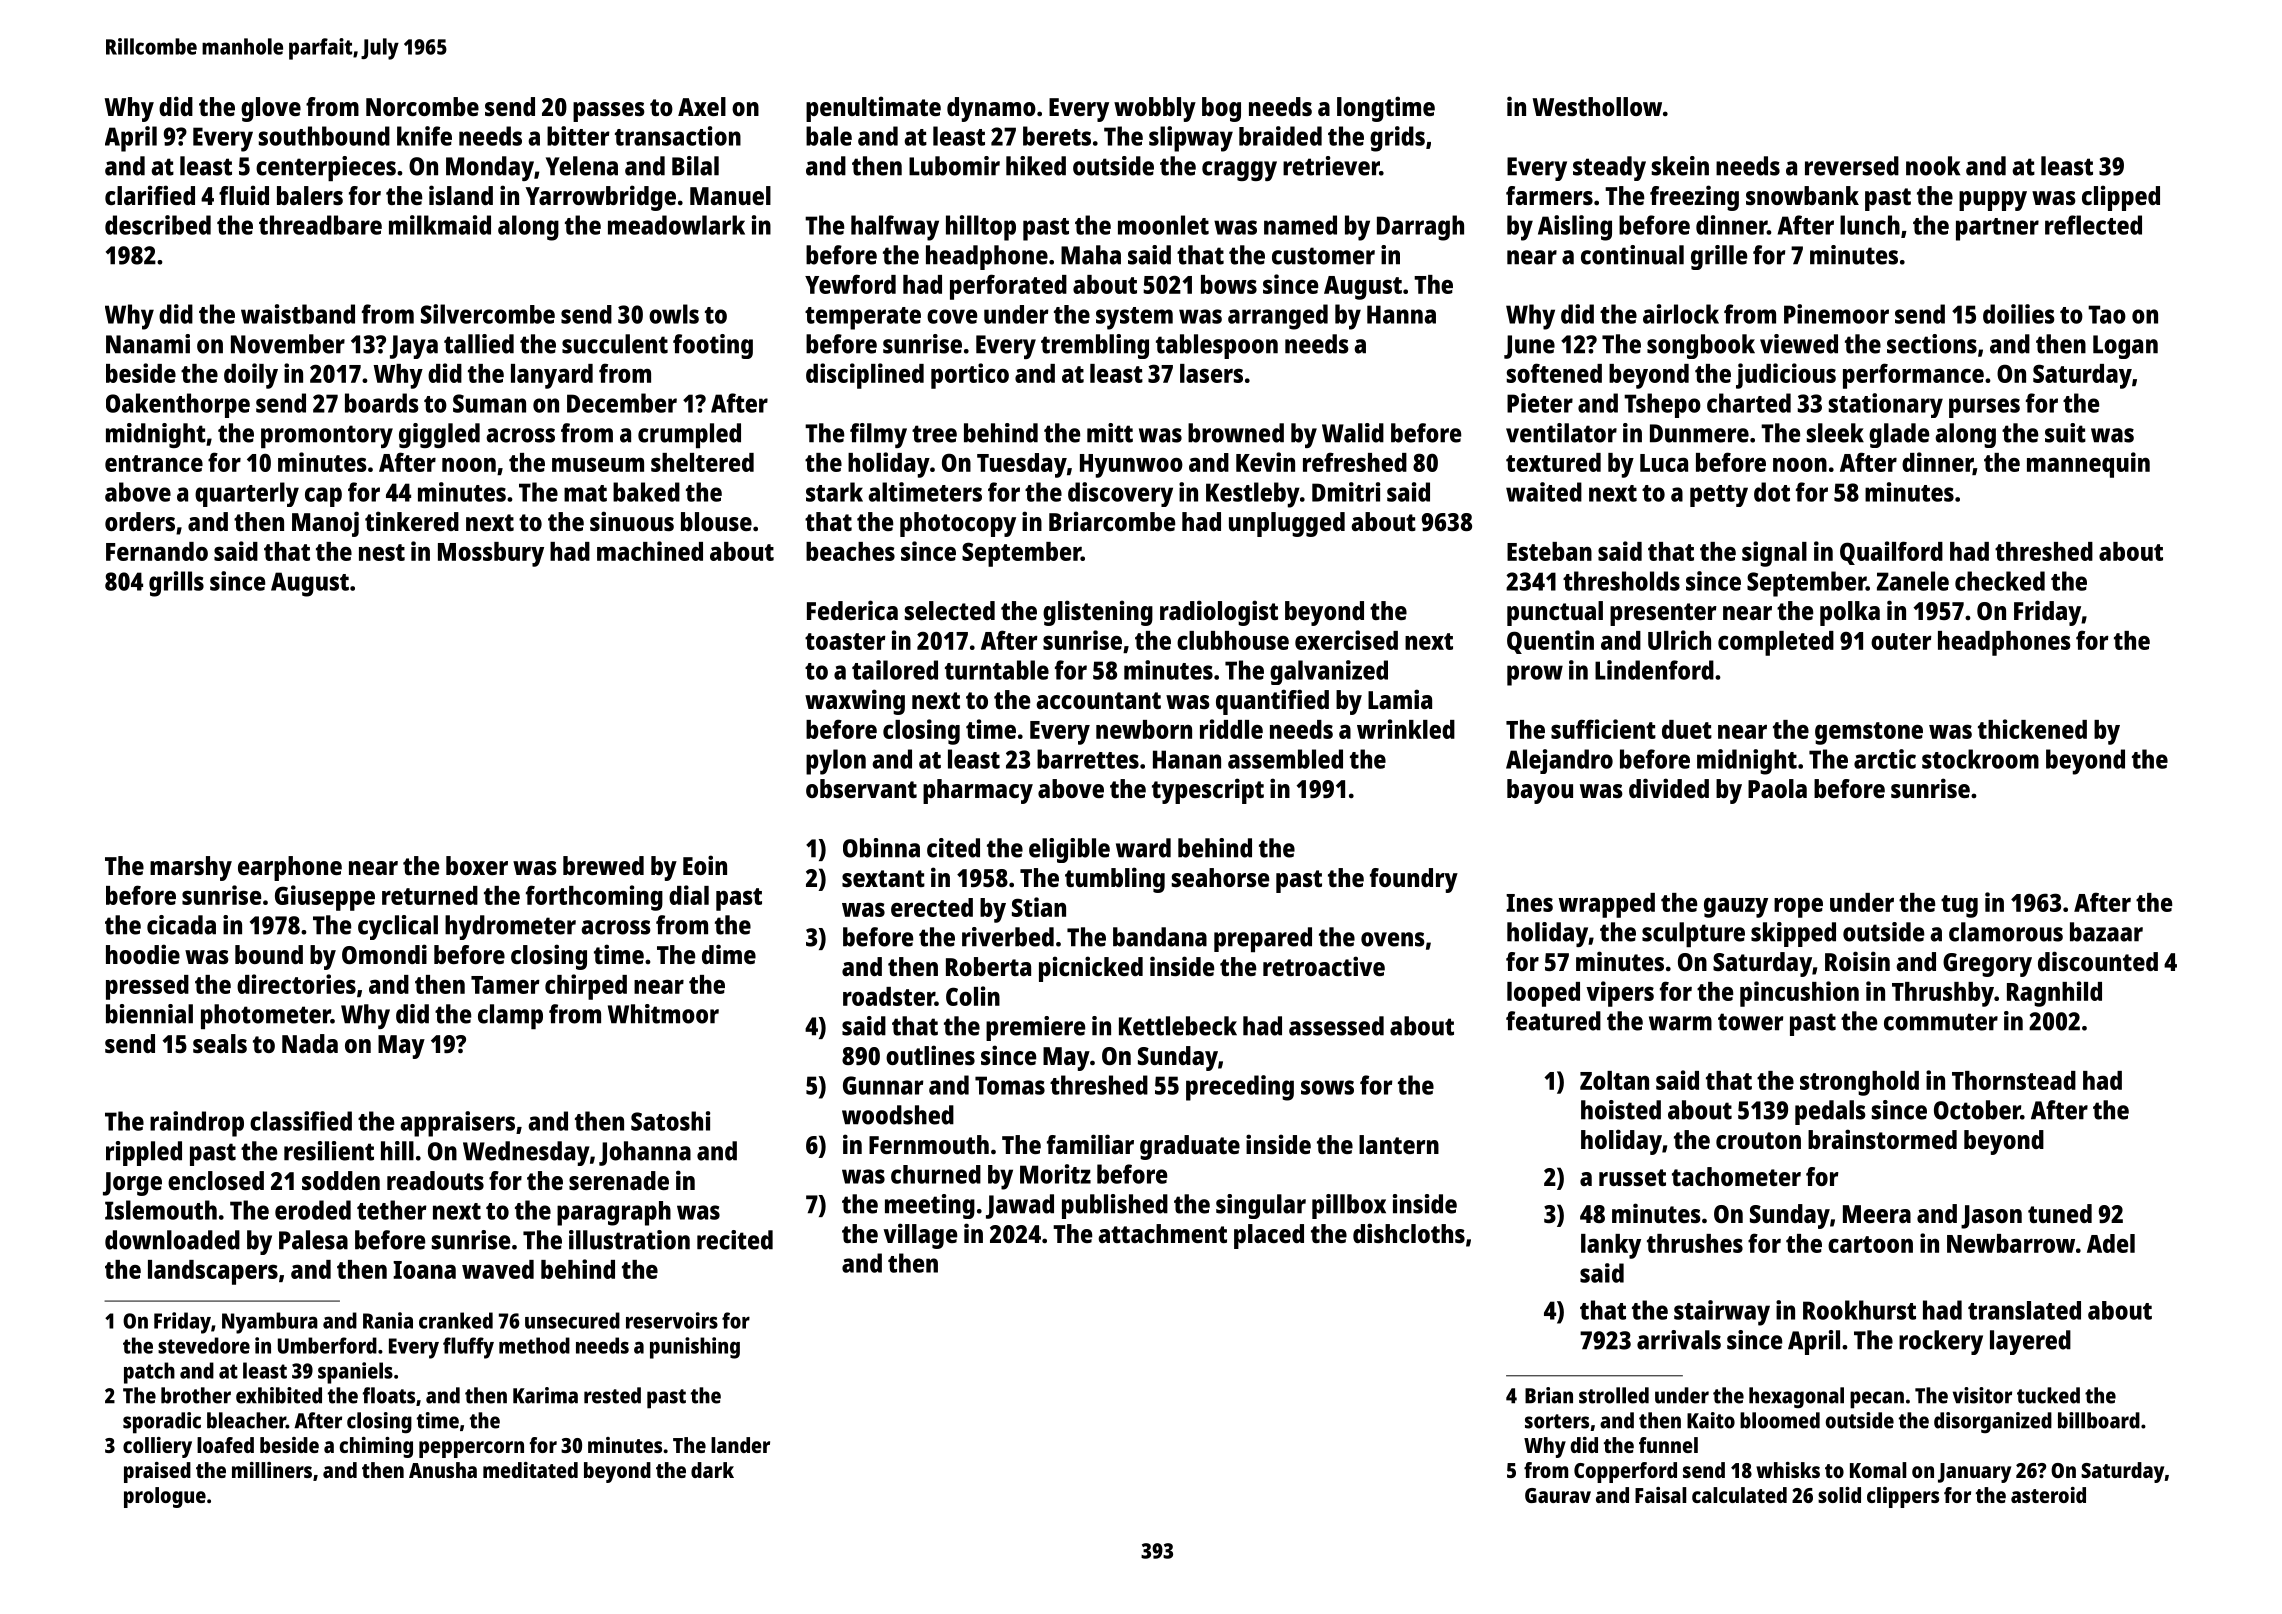  What do you see at coordinates (932, 907) in the screenshot?
I see `erected` at bounding box center [932, 907].
